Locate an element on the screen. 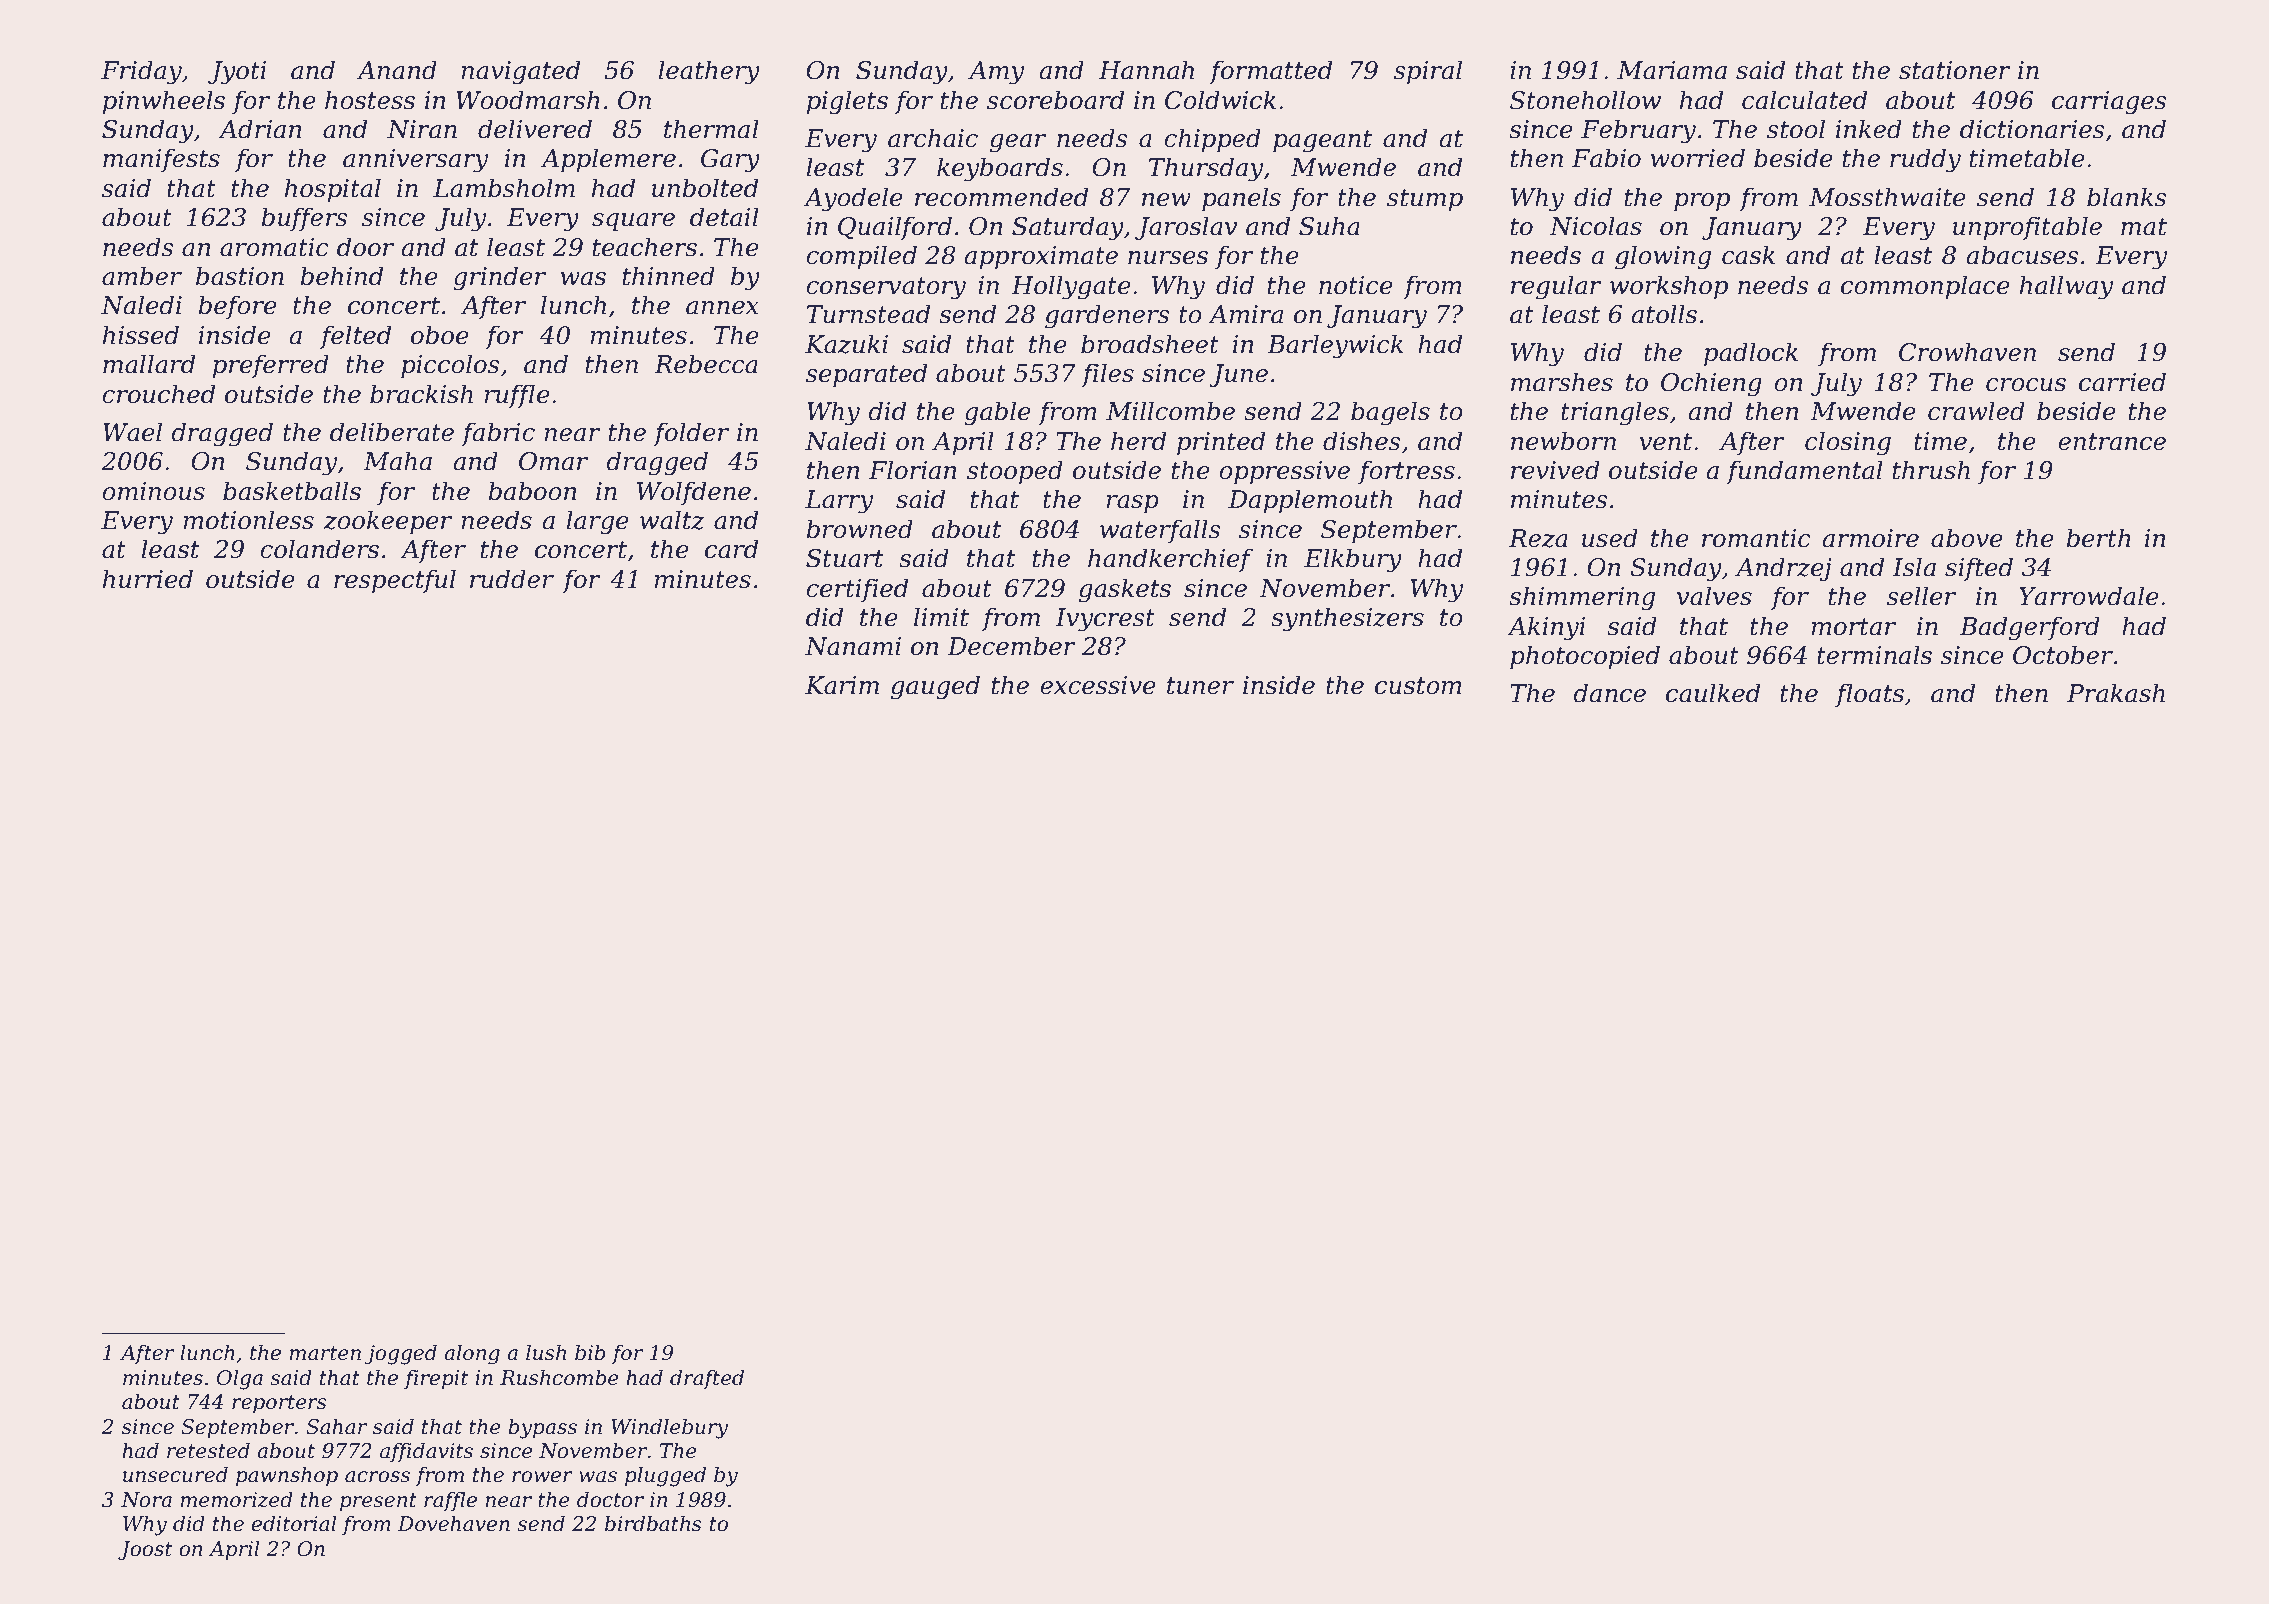 This screenshot has height=1604, width=2269. Joost is located at coordinates (145, 1550).
